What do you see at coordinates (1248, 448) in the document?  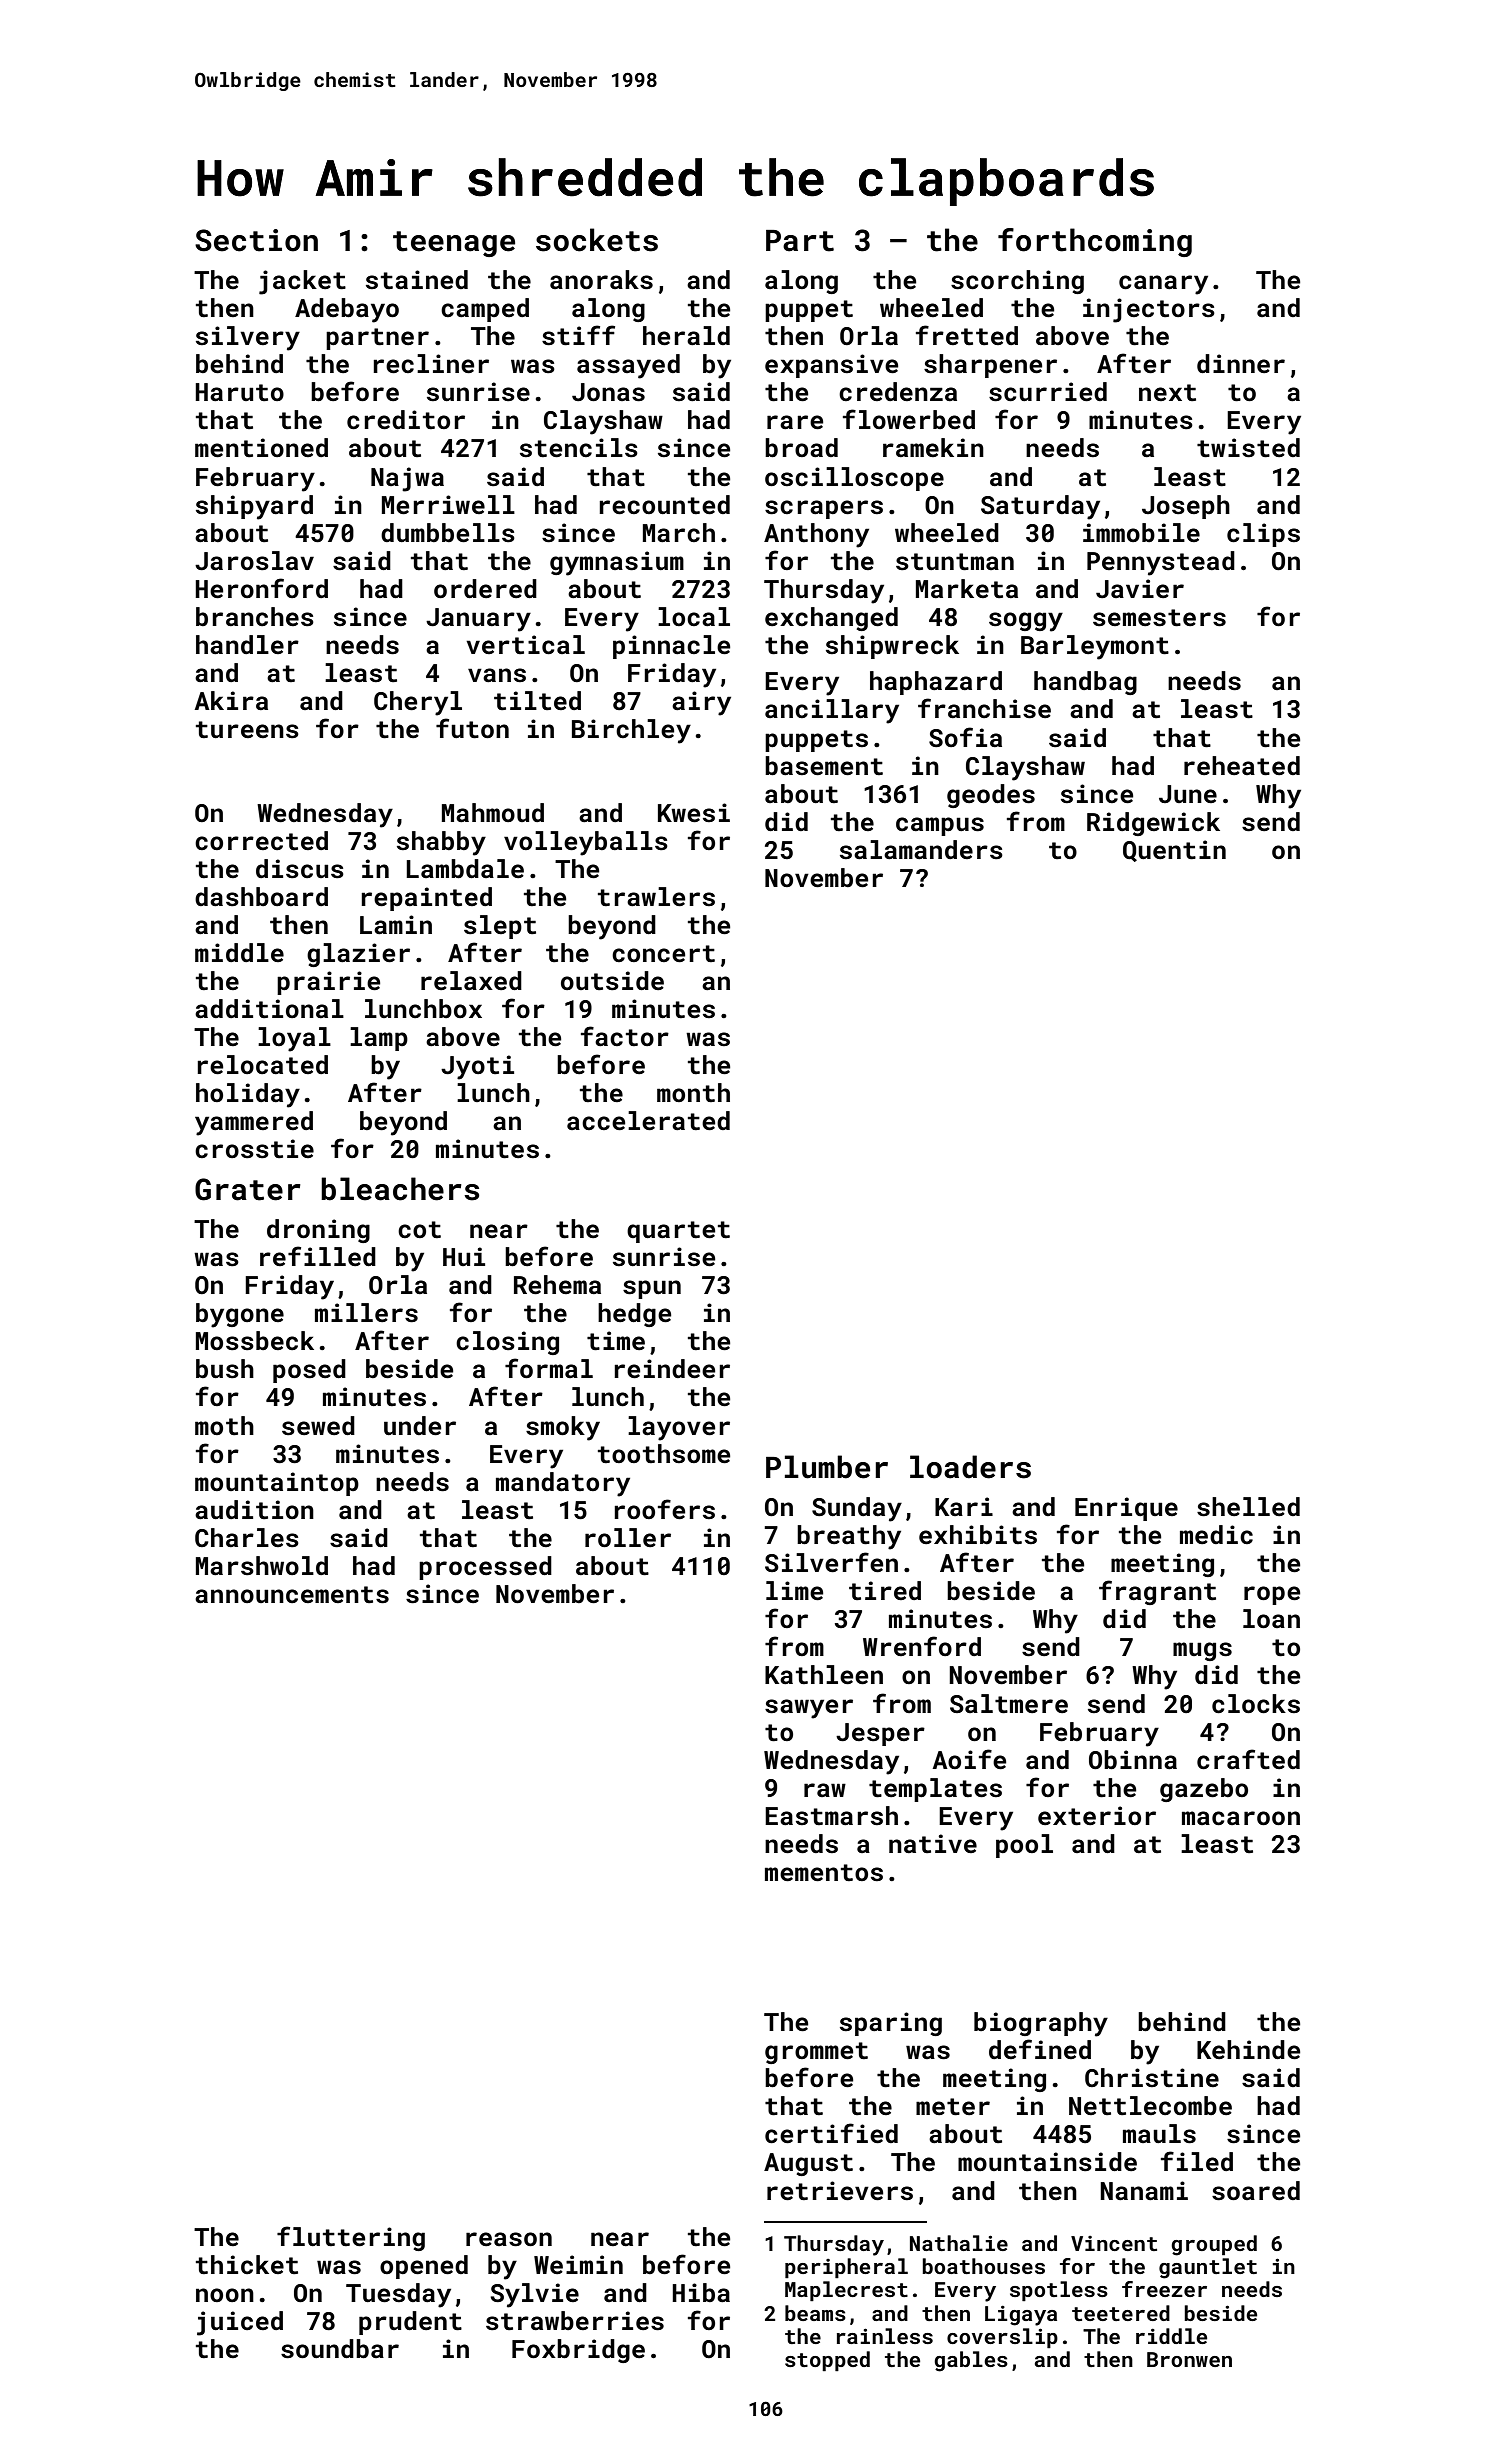 I see `twisted` at bounding box center [1248, 448].
